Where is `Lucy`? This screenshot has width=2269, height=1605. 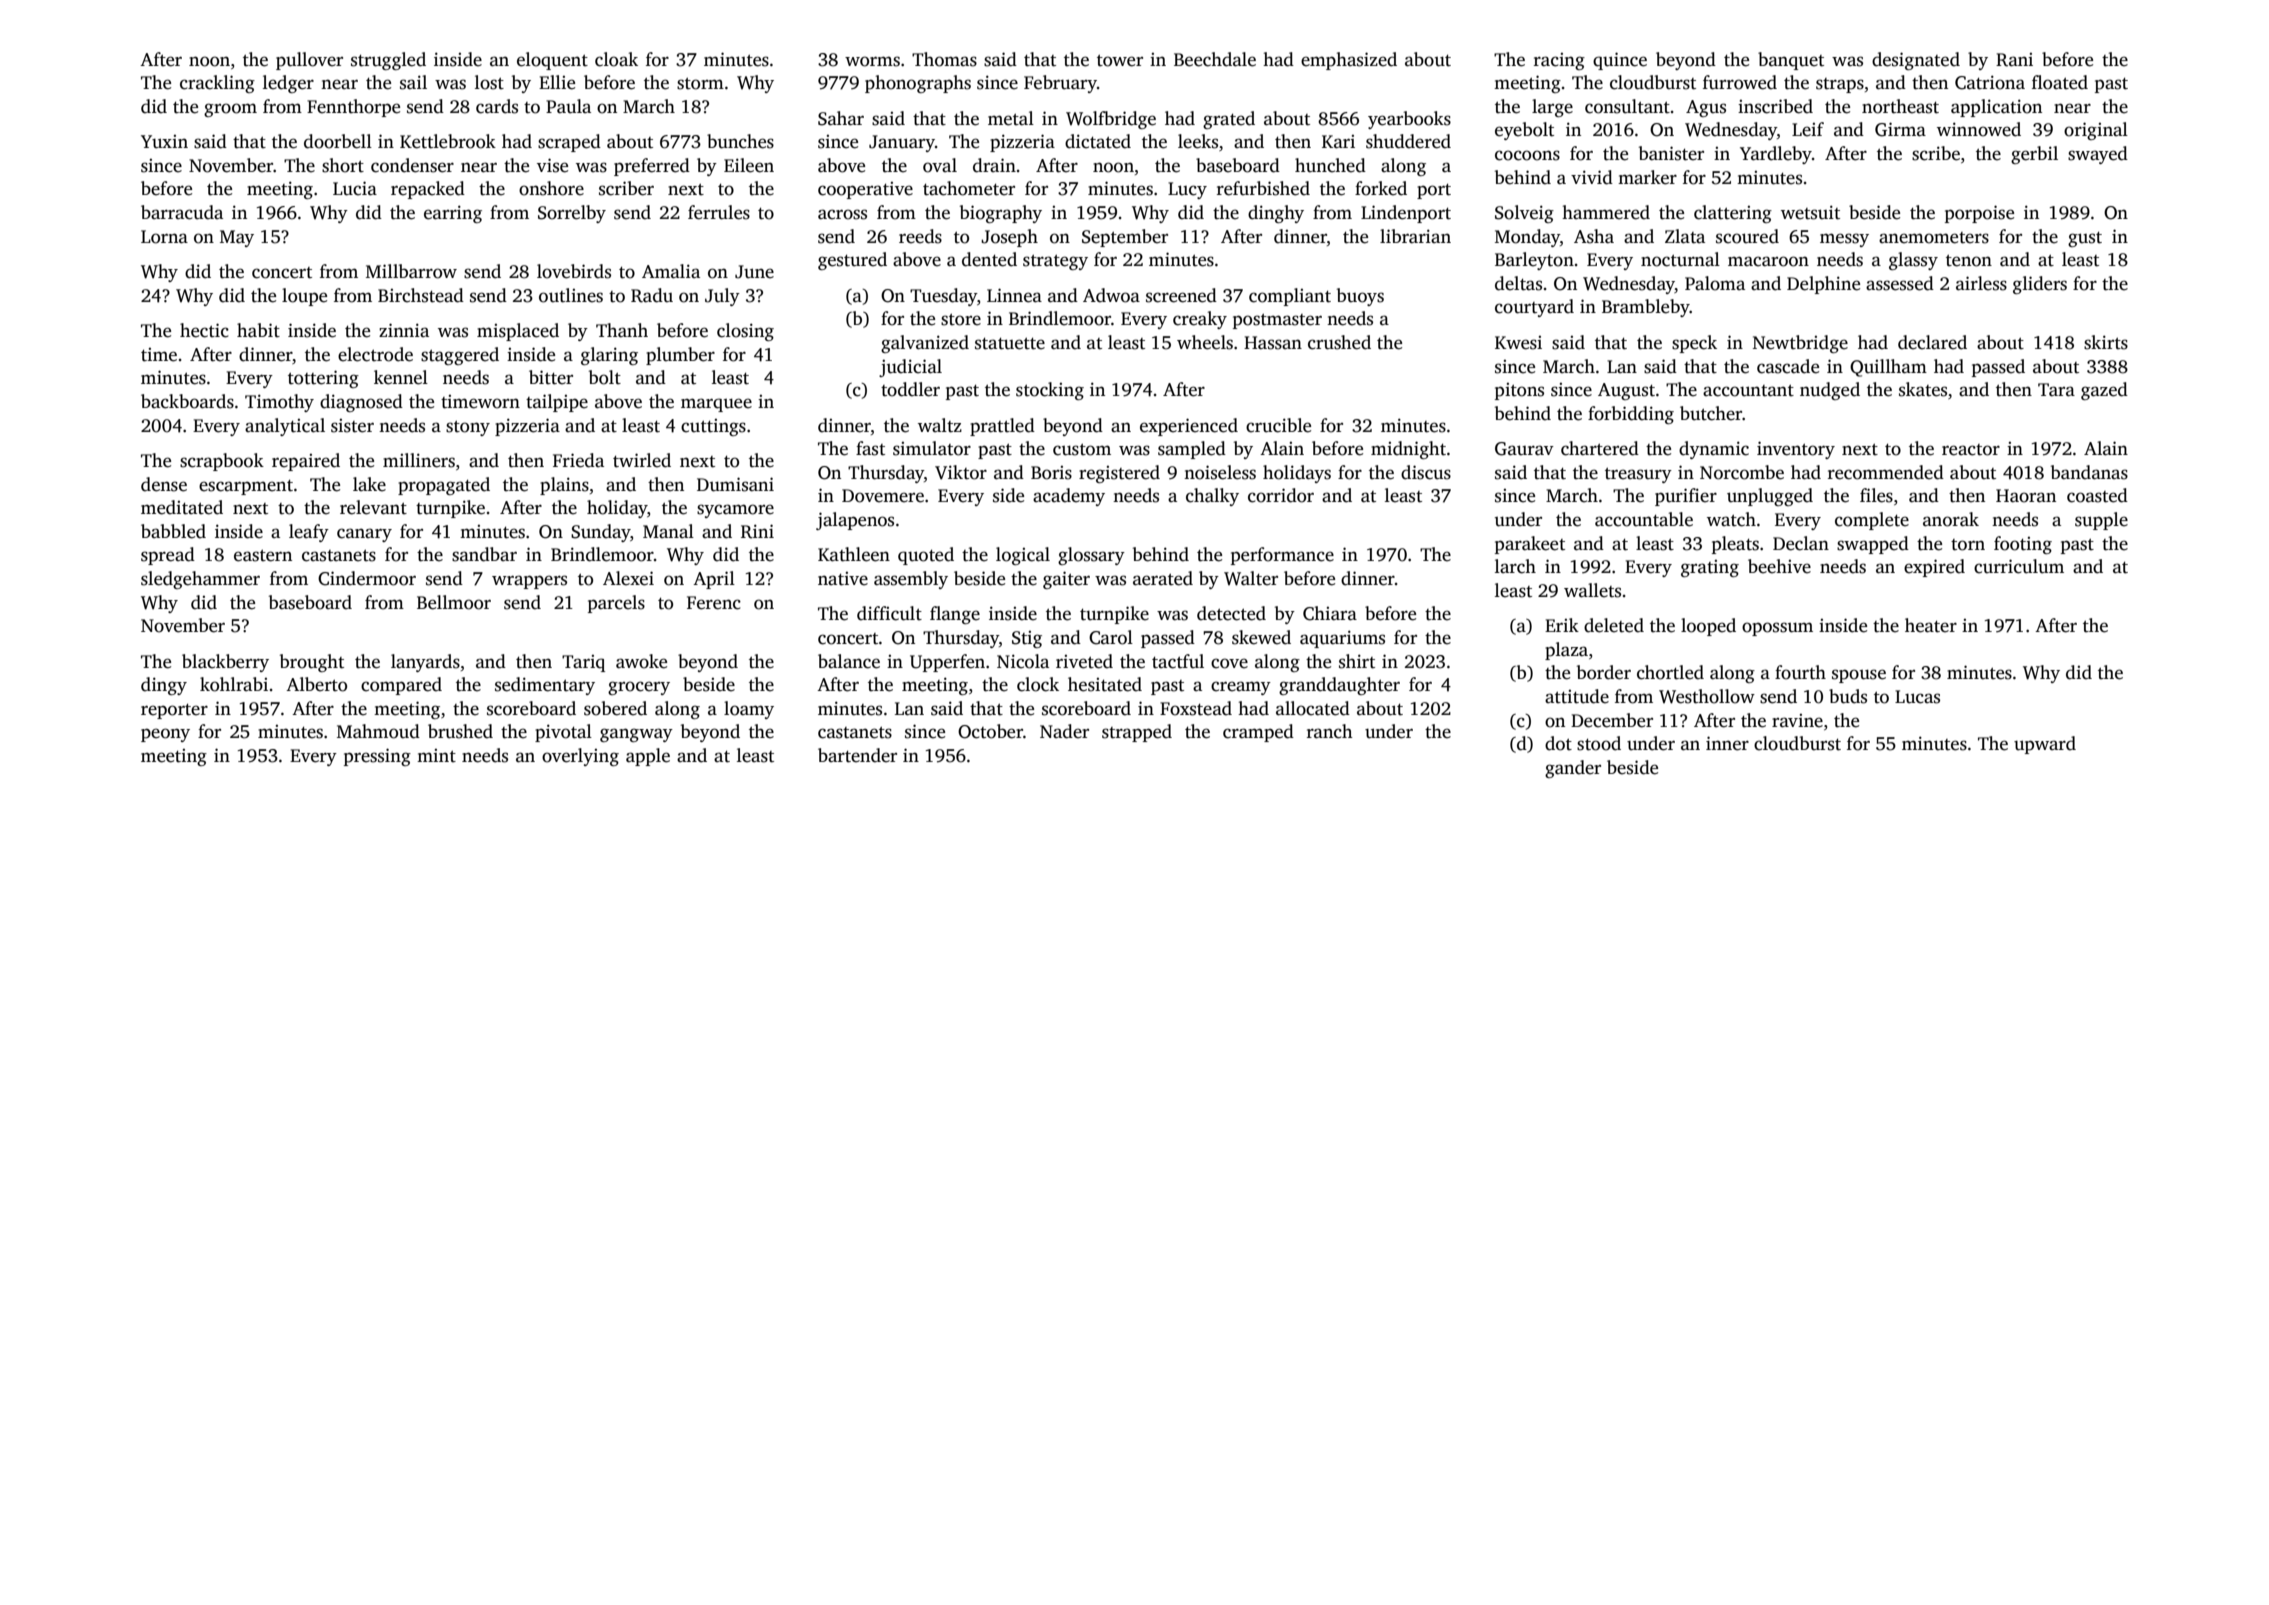 Lucy is located at coordinates (1187, 190).
